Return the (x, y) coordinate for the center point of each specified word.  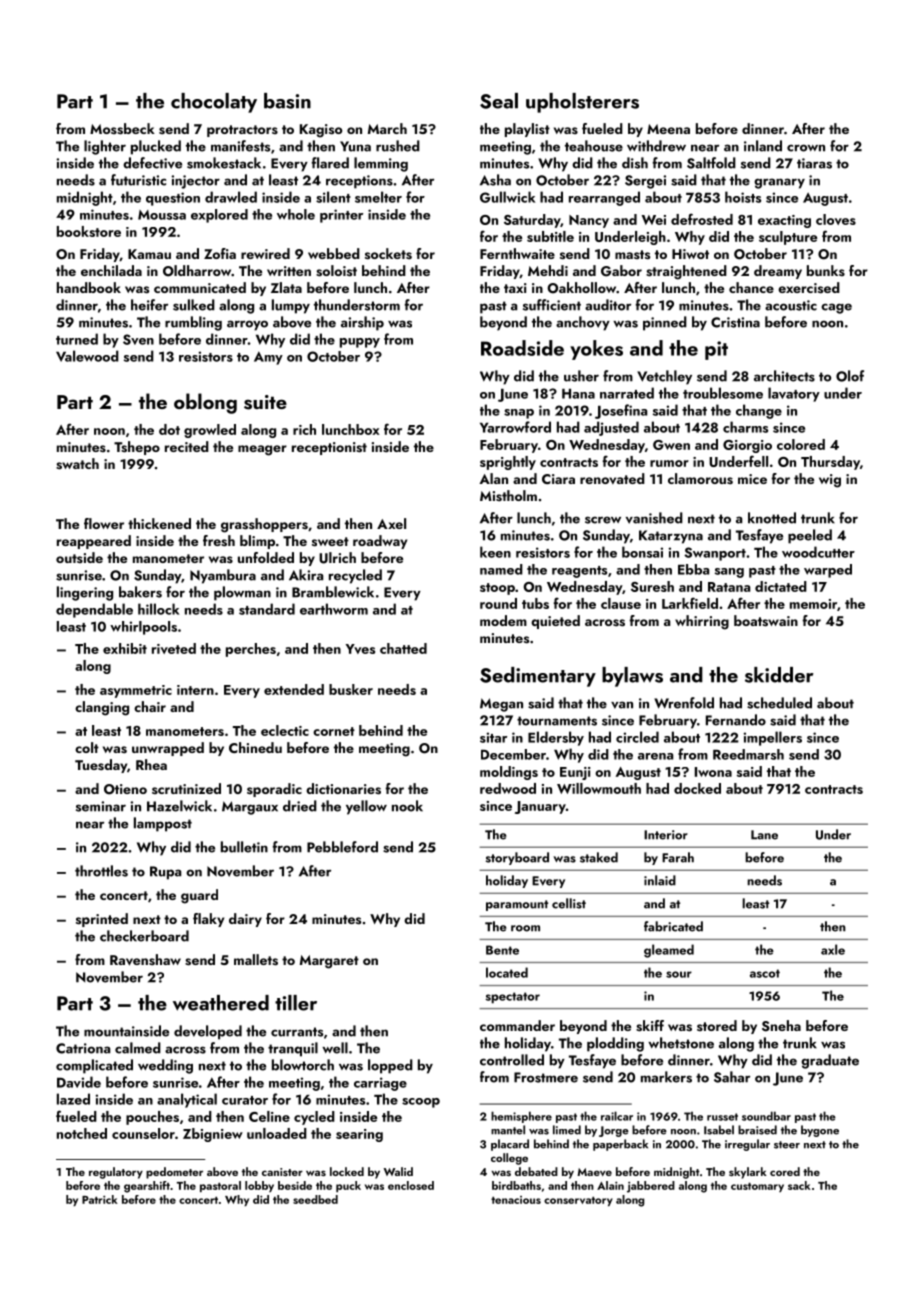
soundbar (766, 1116)
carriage (380, 1084)
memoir (813, 604)
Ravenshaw (145, 960)
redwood (508, 788)
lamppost (163, 824)
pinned (665, 323)
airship (362, 323)
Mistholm (508, 496)
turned (77, 339)
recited (187, 446)
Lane (764, 835)
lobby (259, 1186)
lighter (105, 147)
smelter (378, 197)
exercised (809, 287)
